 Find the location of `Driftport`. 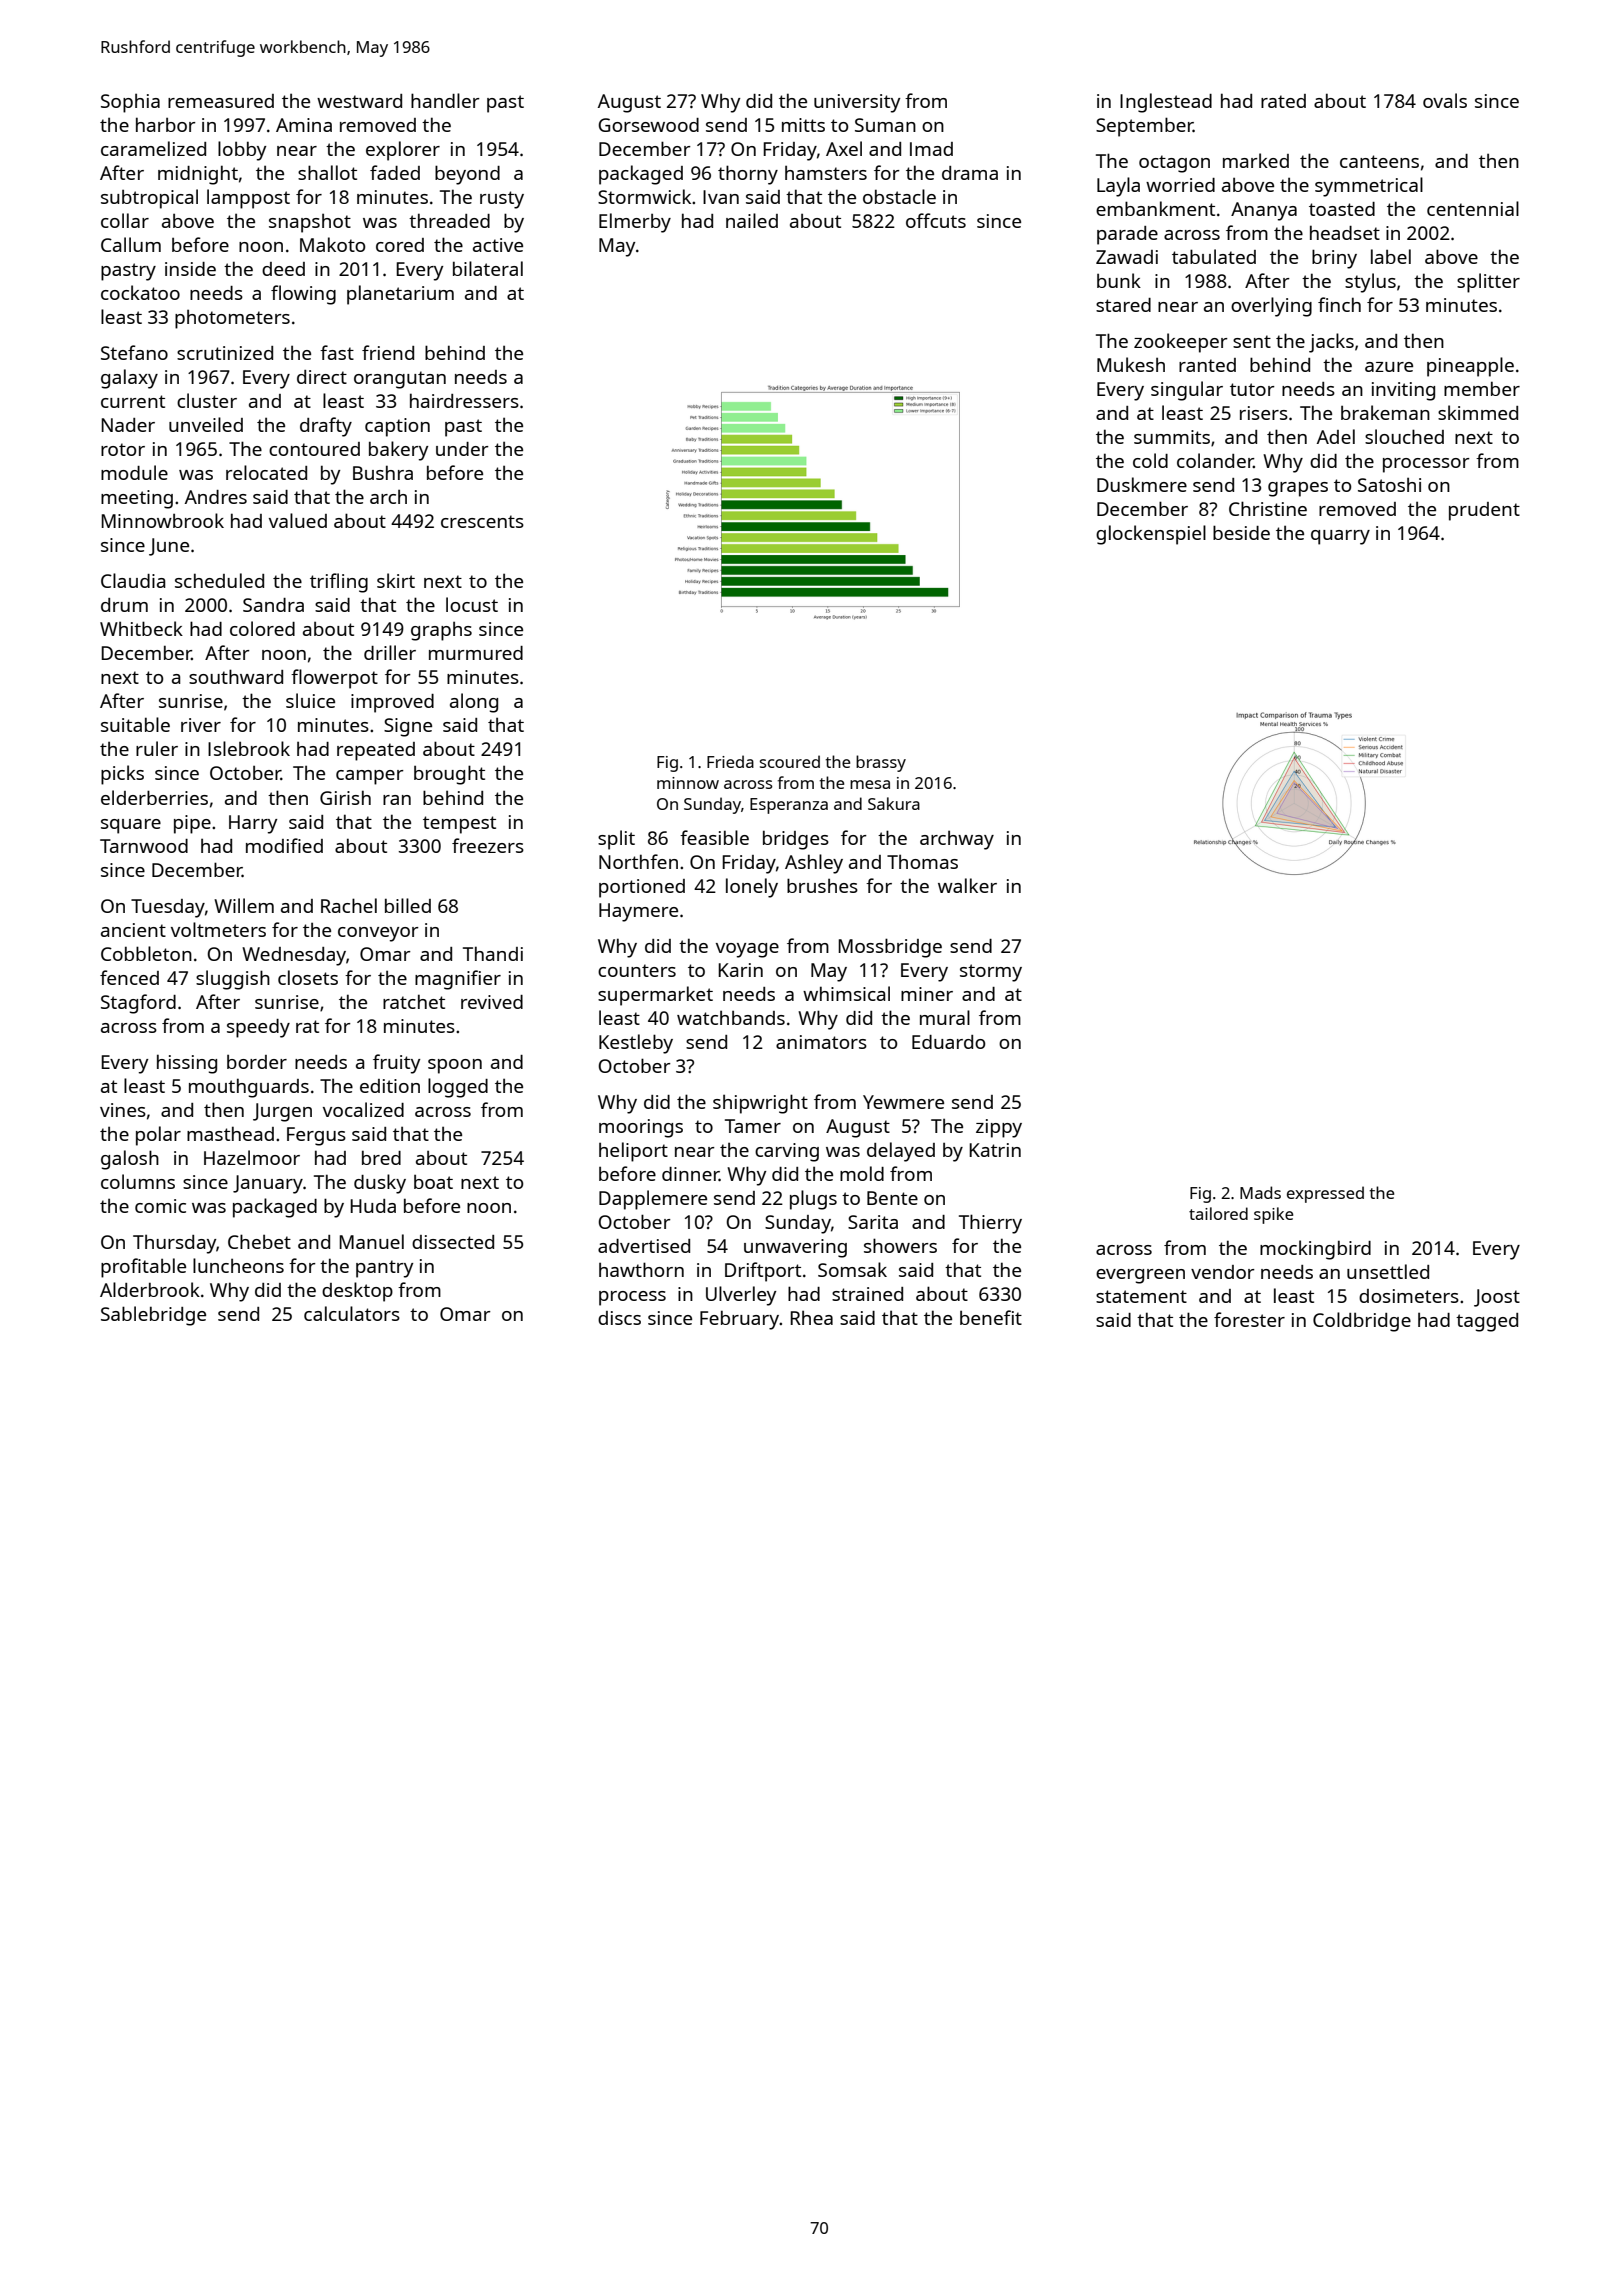

Driftport is located at coordinates (763, 1272).
